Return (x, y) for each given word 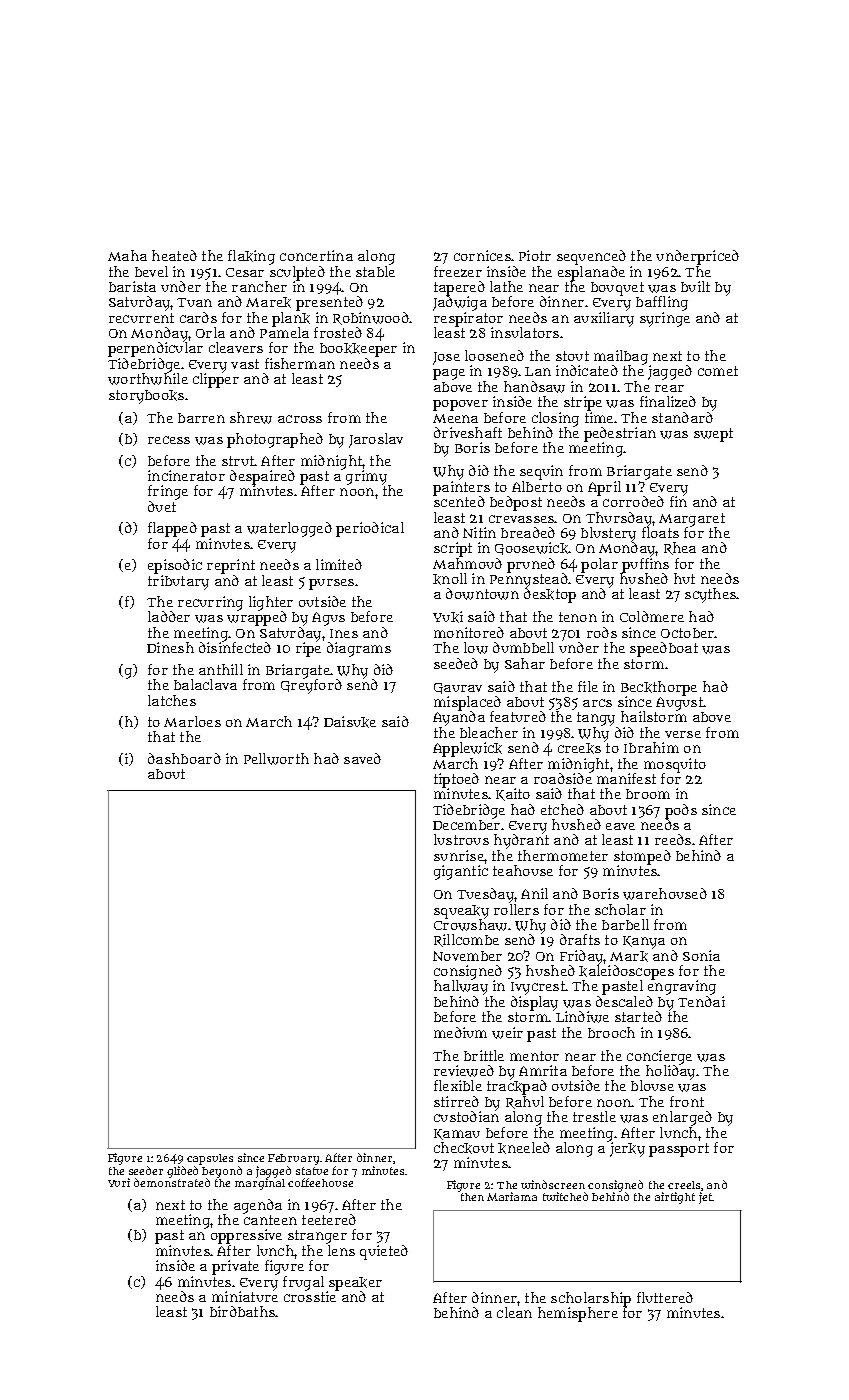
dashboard (184, 758)
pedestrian (620, 434)
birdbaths (242, 1311)
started (638, 1016)
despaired (262, 477)
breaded (528, 532)
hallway (461, 987)
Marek (268, 302)
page (449, 374)
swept (713, 435)
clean (514, 1312)
